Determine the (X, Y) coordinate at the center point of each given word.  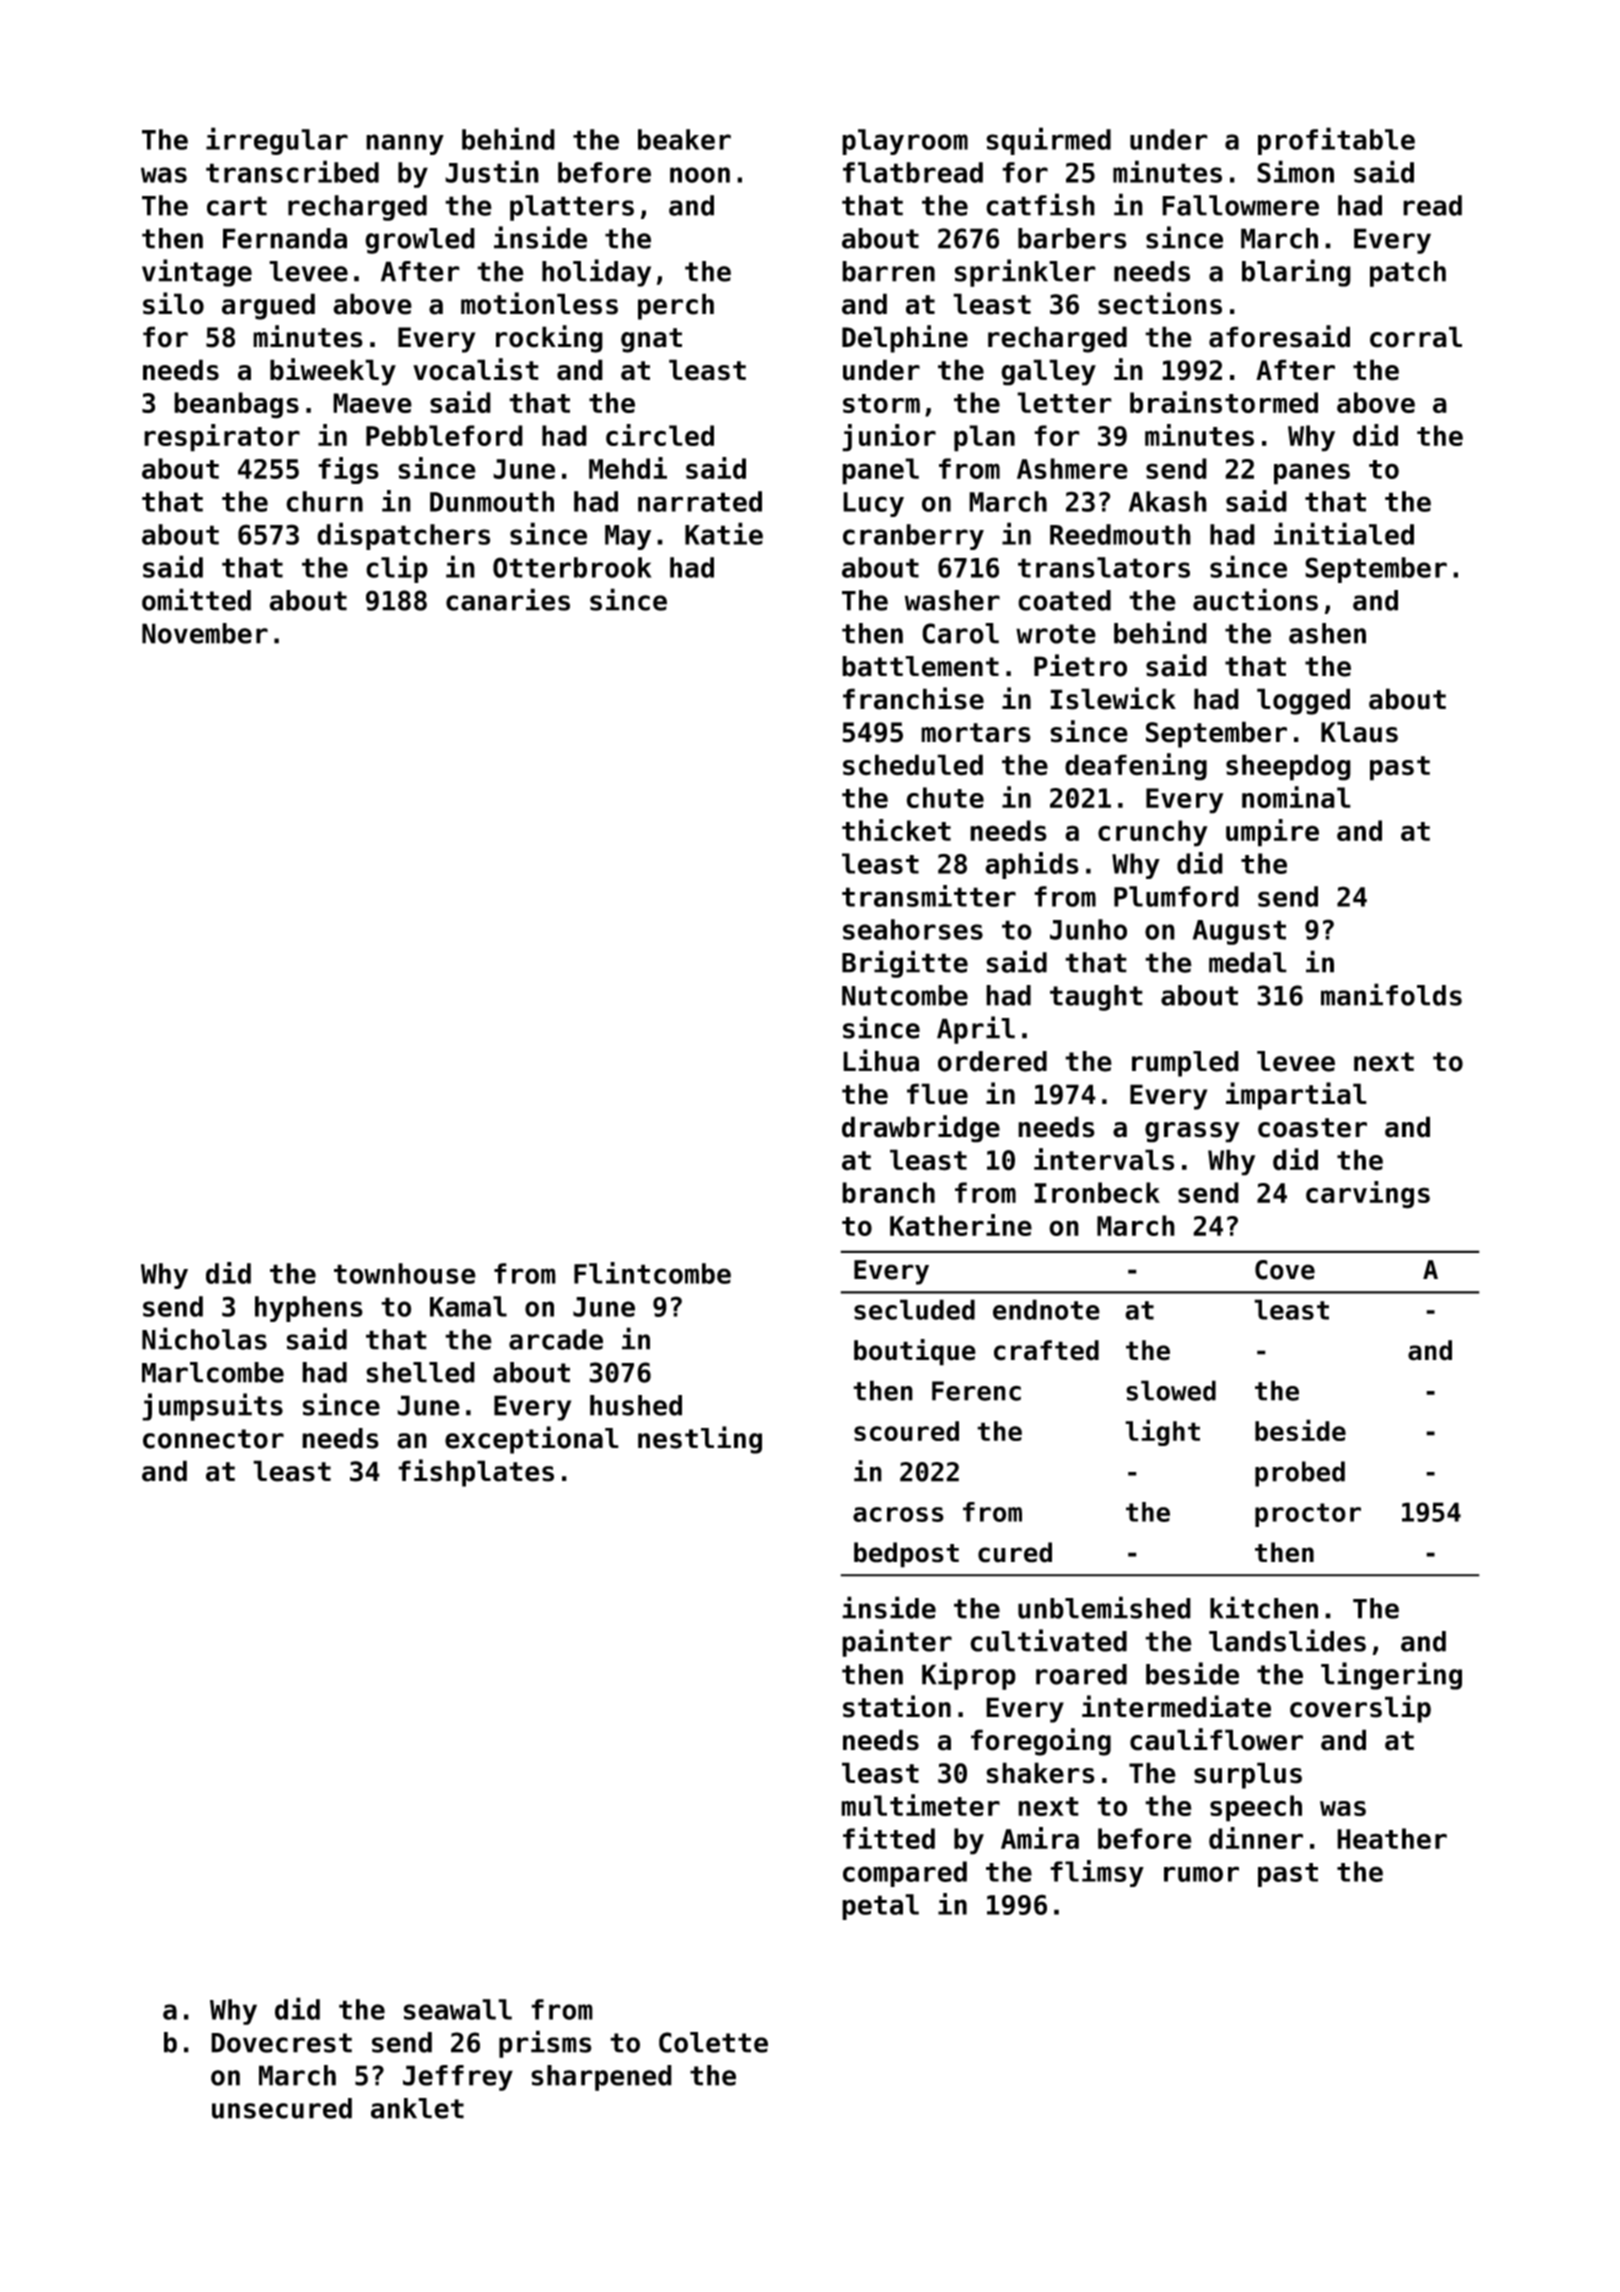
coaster (1312, 1128)
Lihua (881, 1060)
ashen (1327, 633)
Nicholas (204, 1338)
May (628, 537)
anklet (417, 2108)
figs (348, 470)
